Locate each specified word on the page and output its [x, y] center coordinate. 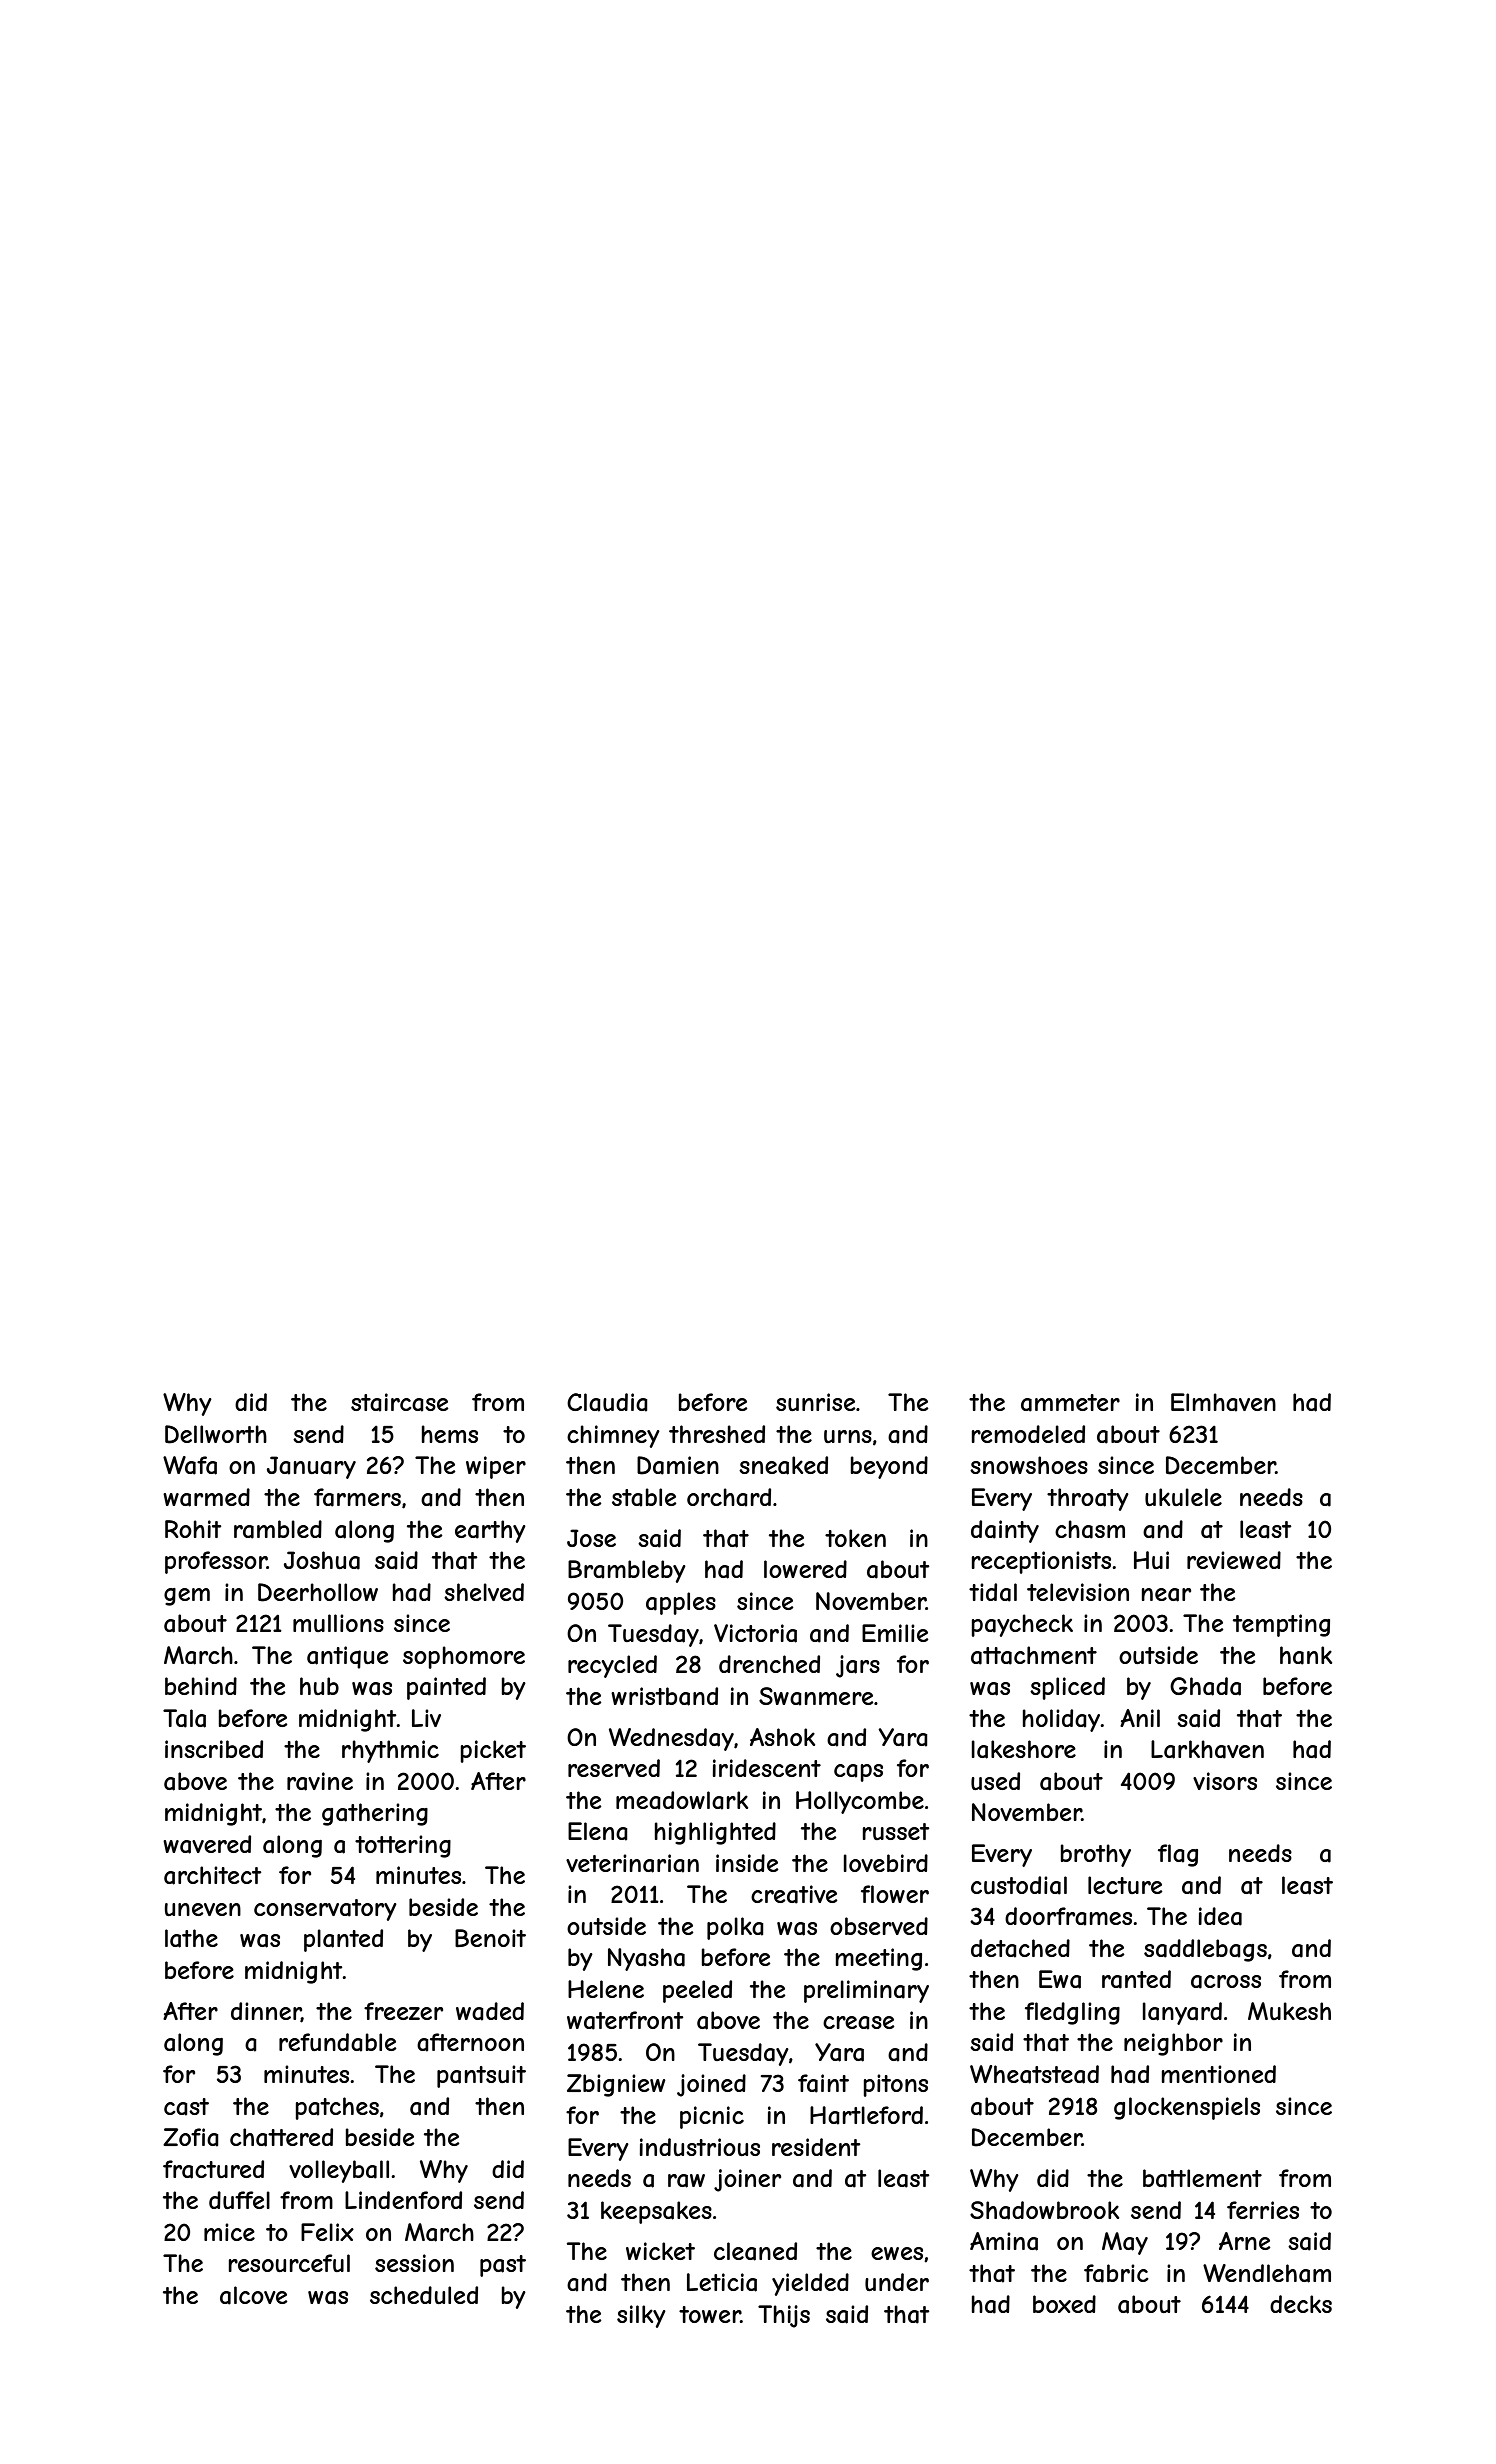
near [1166, 1595]
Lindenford [403, 2200]
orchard [729, 1497]
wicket [660, 2251]
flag [1178, 1855]
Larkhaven [1207, 1749]
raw [686, 2181]
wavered [207, 1844]
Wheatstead [1034, 2074]
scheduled [424, 2295]
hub [319, 1686]
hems [449, 1434]
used [995, 1781]
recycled [612, 1666]
